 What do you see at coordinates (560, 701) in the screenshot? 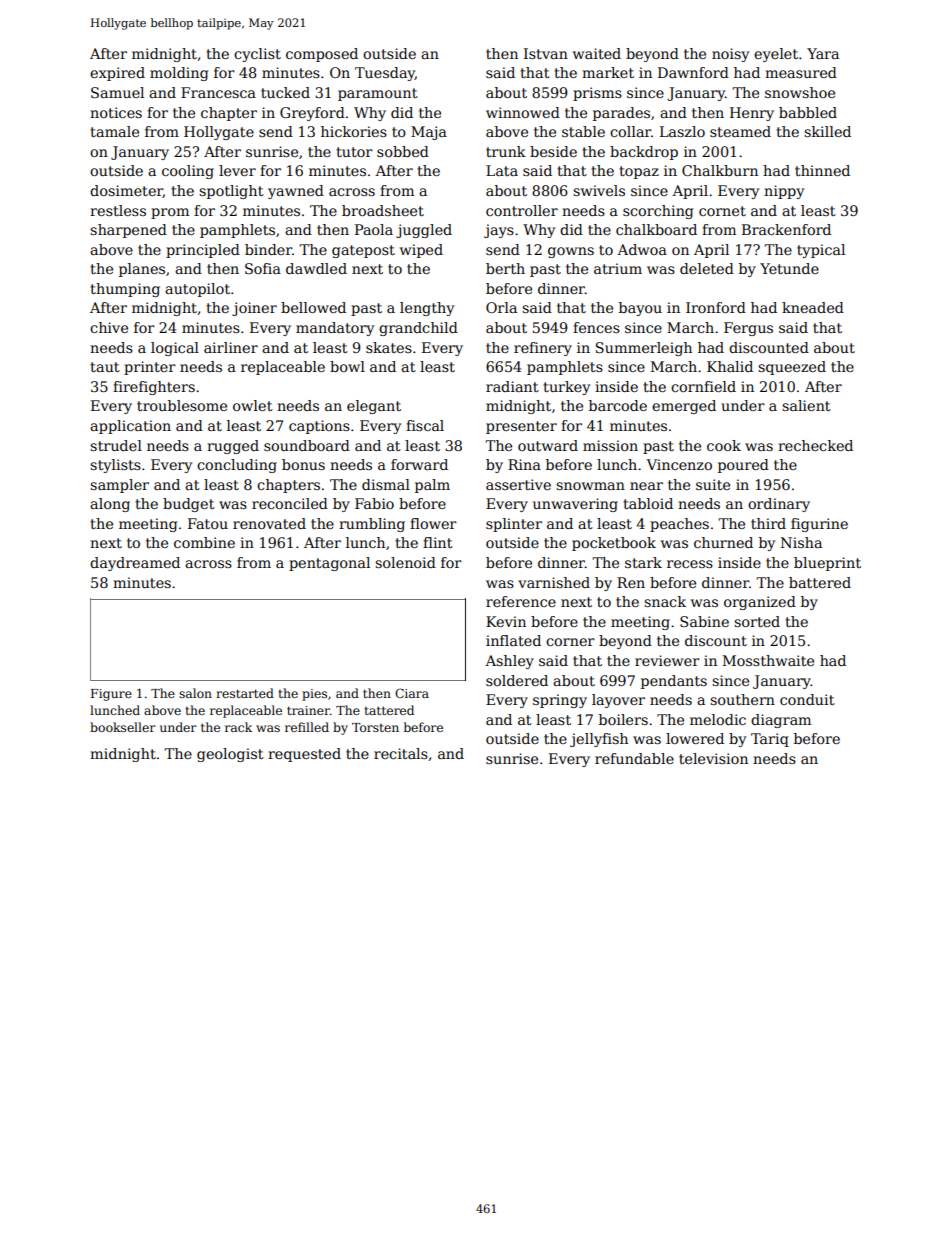
I see `springy` at bounding box center [560, 701].
